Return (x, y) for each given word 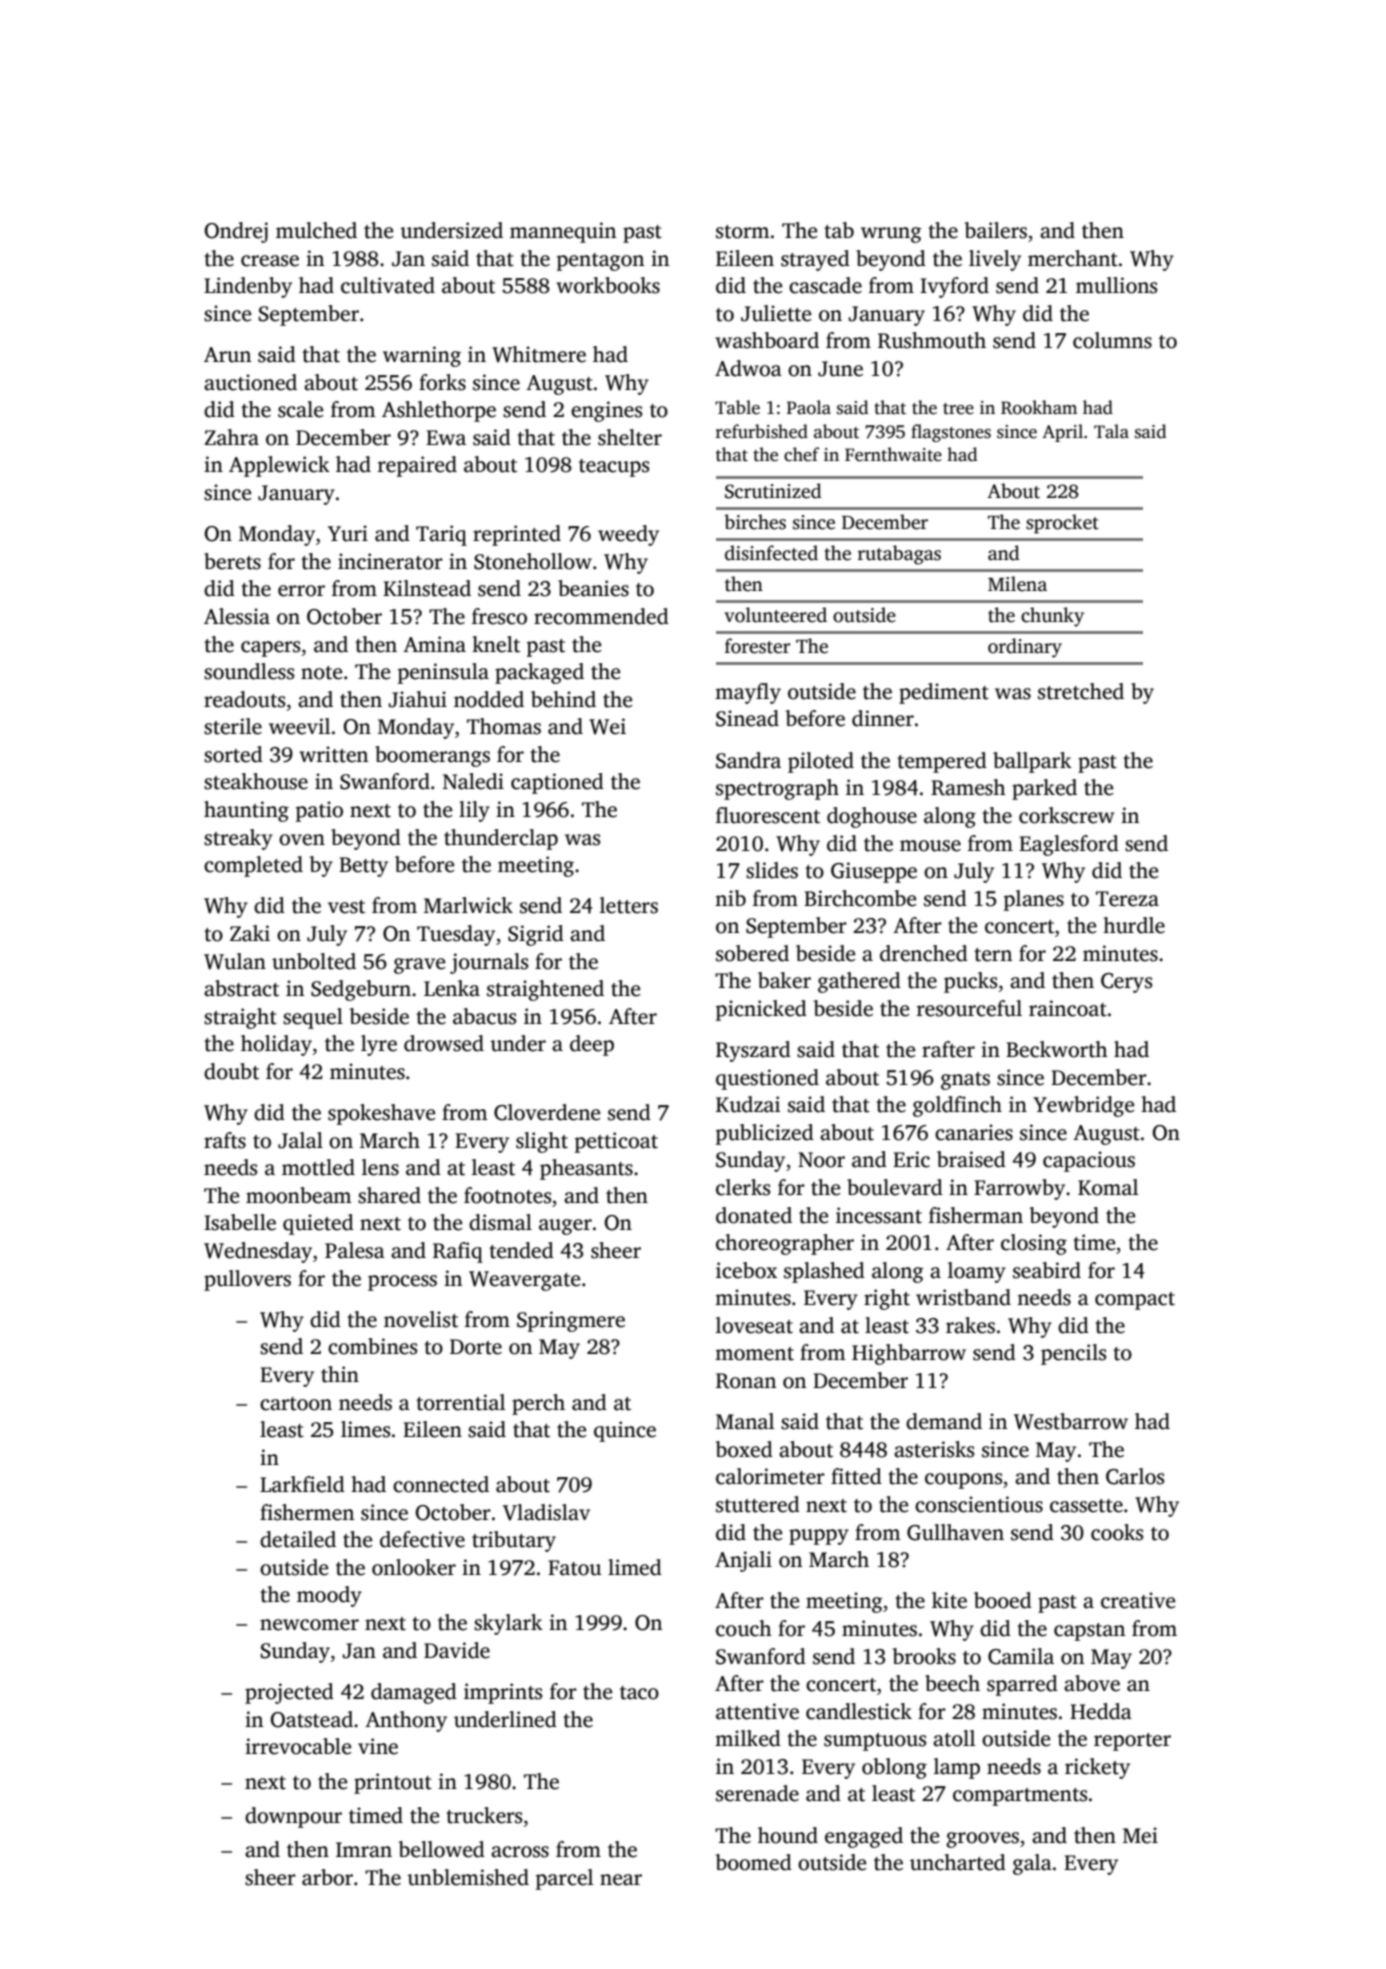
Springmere (571, 1321)
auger (565, 1227)
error (301, 591)
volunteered (775, 615)
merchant (1073, 258)
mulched (316, 230)
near (621, 1880)
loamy (977, 1272)
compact (1135, 1301)
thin (340, 1374)
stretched (1081, 691)
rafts (225, 1140)
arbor (327, 1877)
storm (743, 232)
